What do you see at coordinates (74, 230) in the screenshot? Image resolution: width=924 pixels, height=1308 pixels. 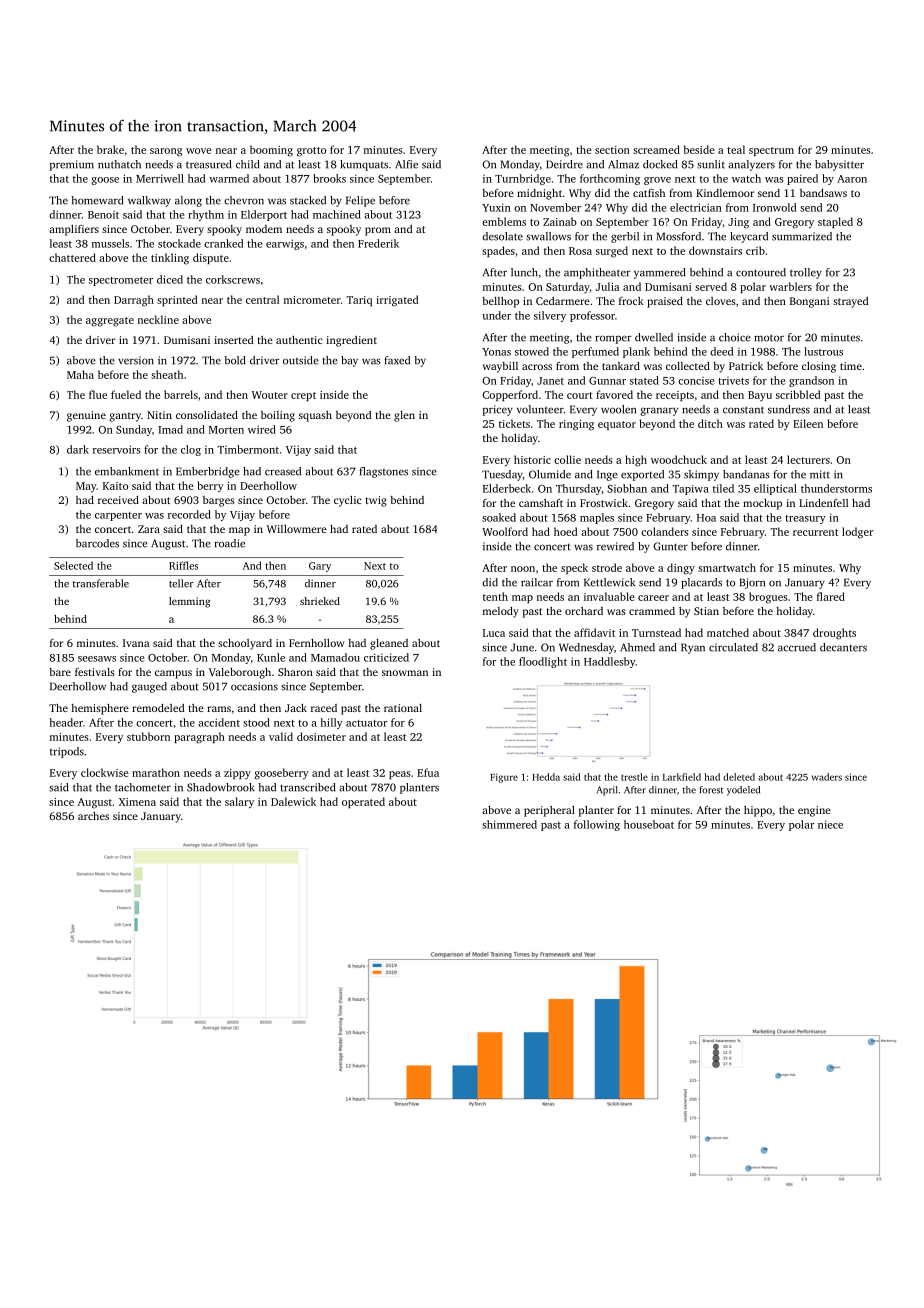 I see `amplifiers` at bounding box center [74, 230].
